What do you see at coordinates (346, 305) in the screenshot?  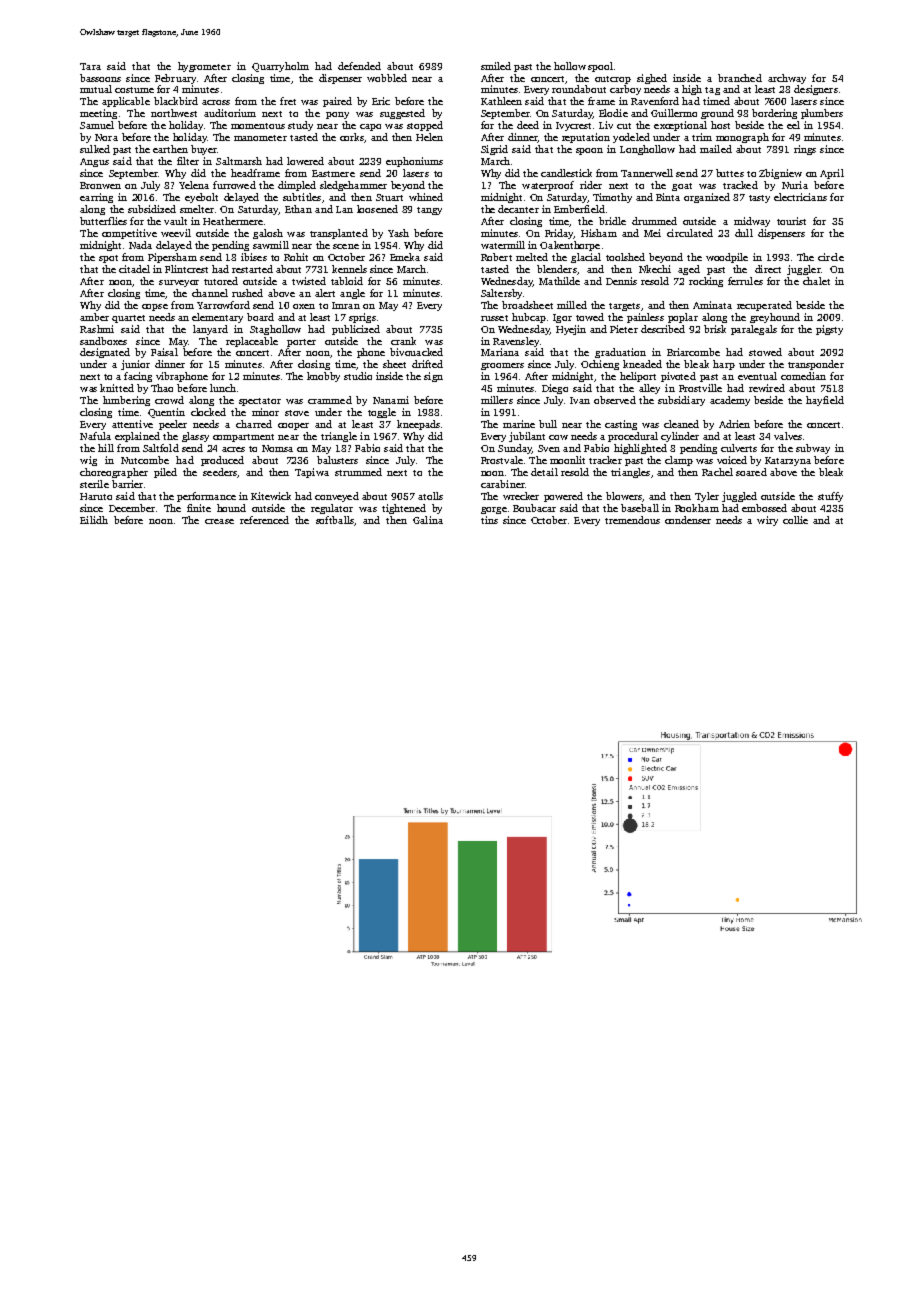 I see `Imran` at bounding box center [346, 305].
